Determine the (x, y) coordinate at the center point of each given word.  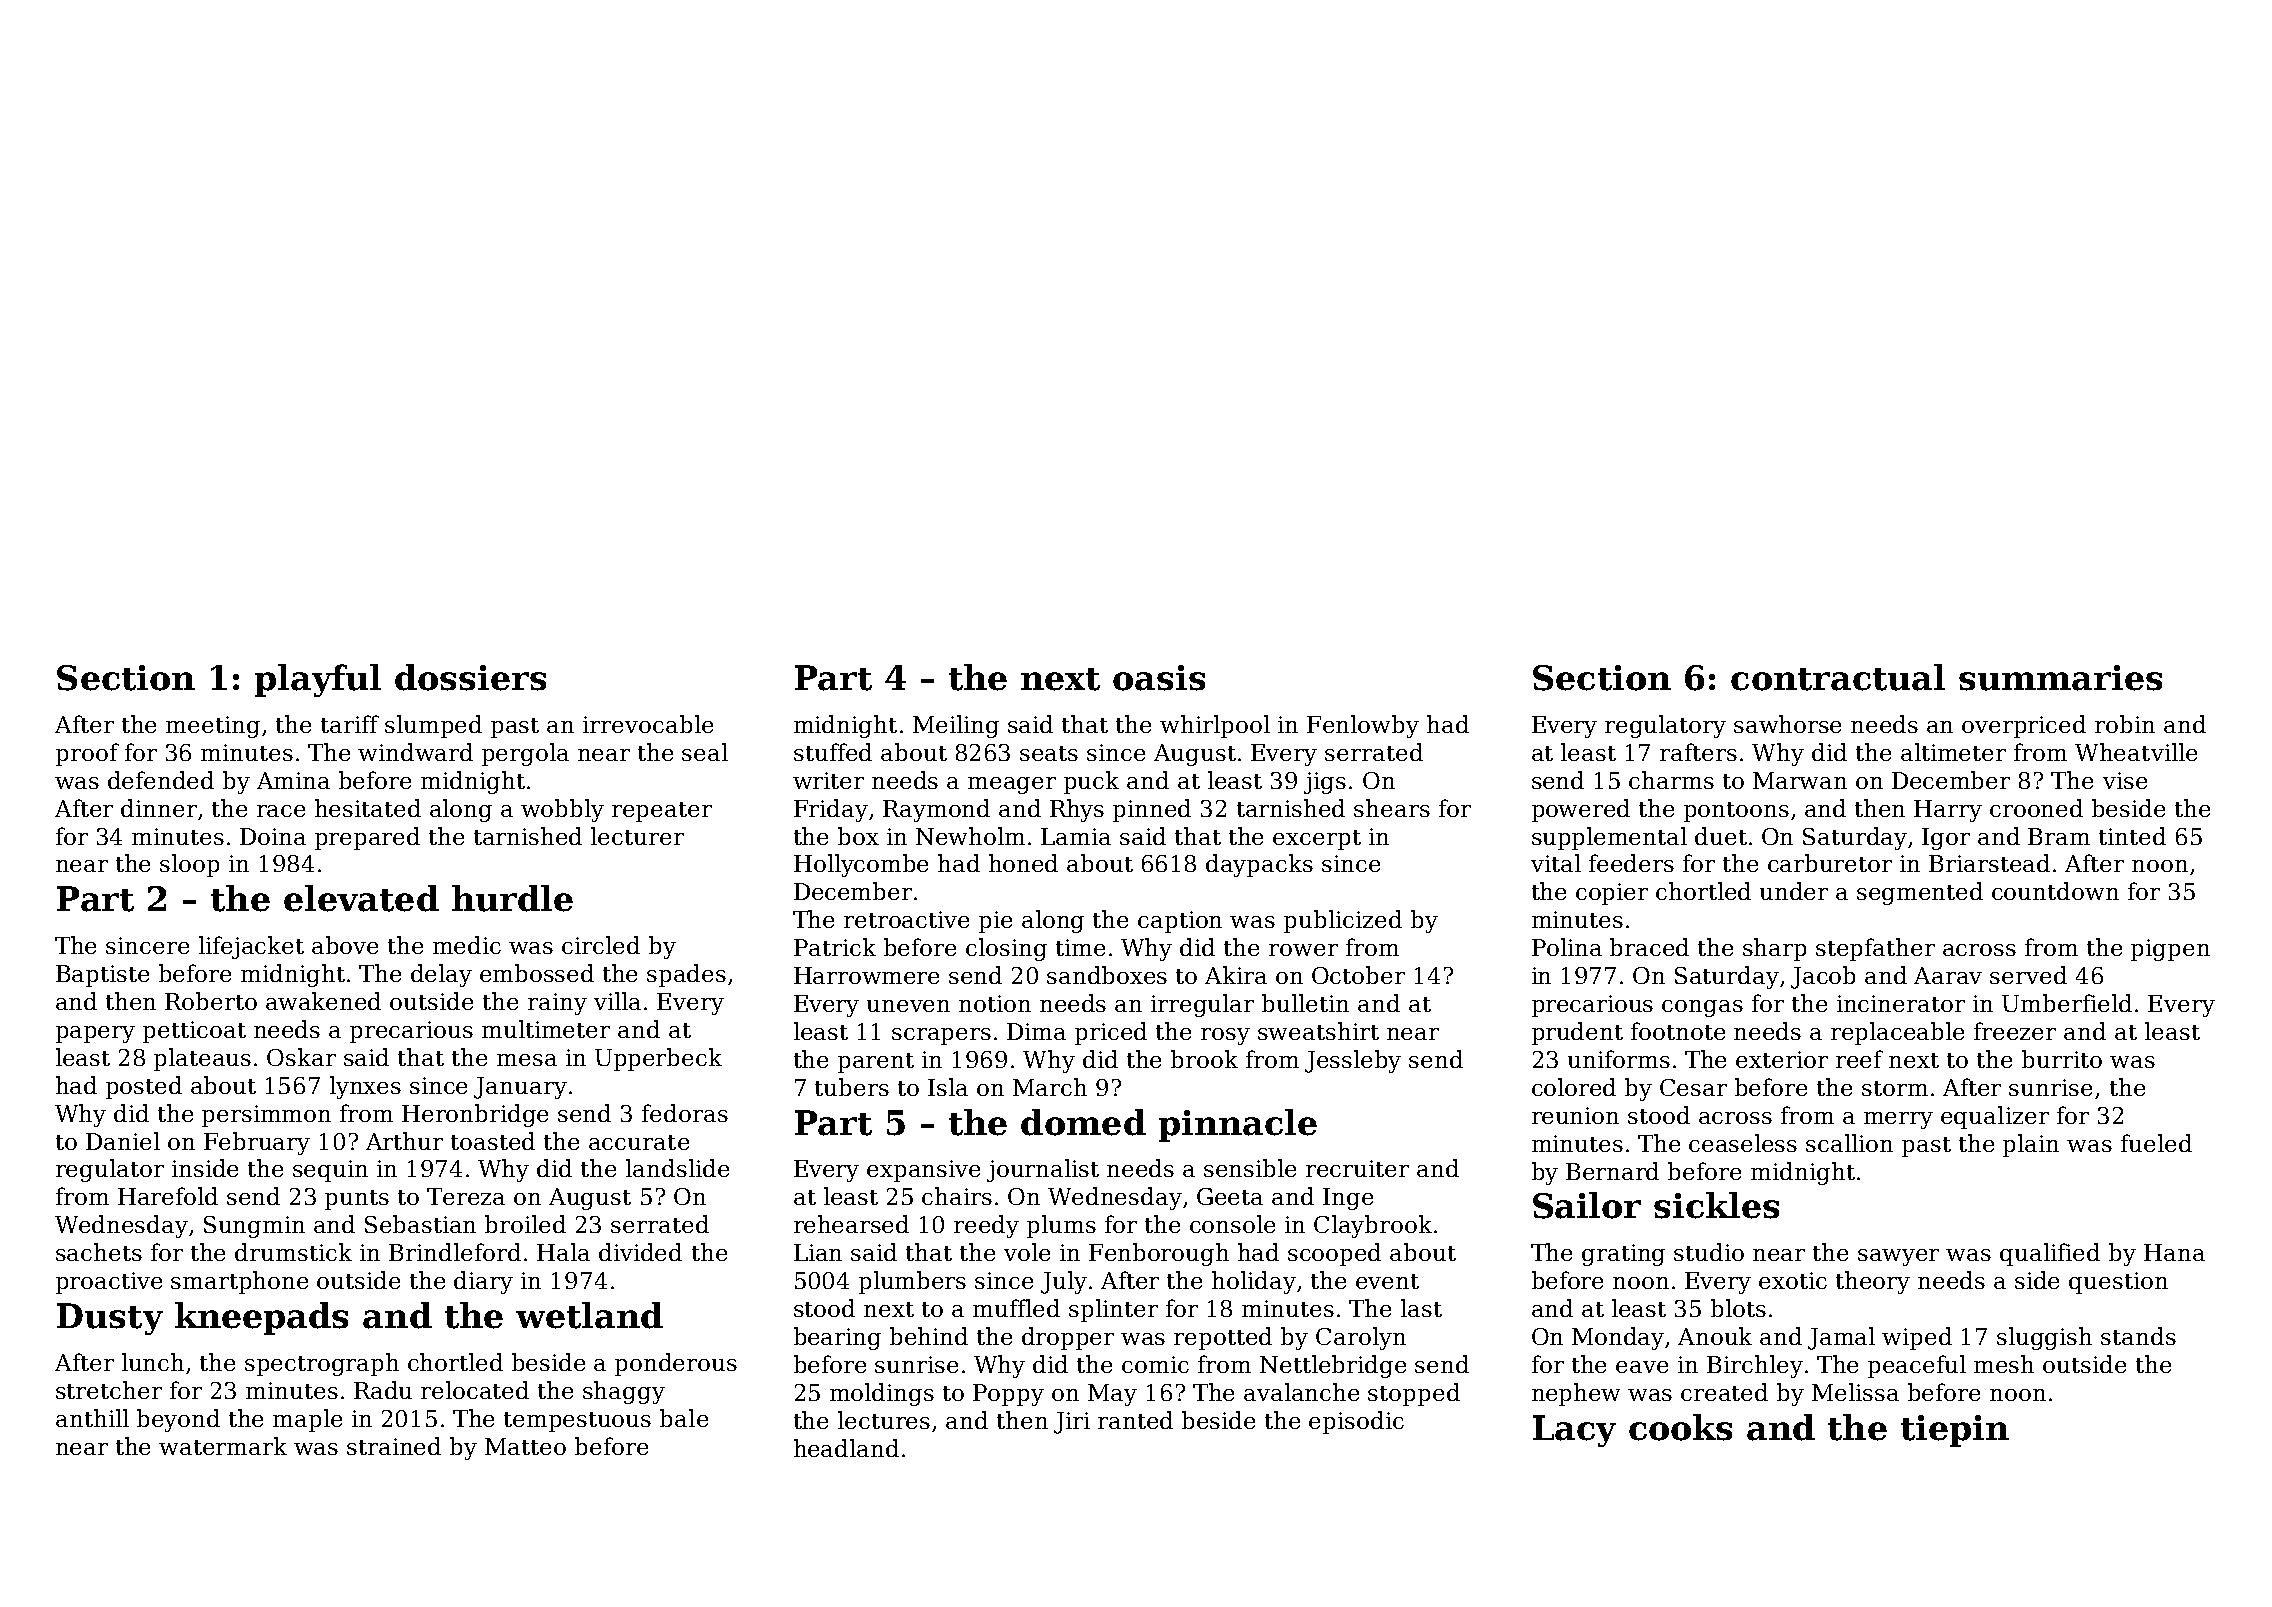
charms (1671, 780)
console (1232, 1224)
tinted (2132, 836)
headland (846, 1448)
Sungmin (254, 1227)
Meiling (956, 726)
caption (1180, 922)
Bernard (1612, 1171)
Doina (273, 836)
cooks (1680, 1427)
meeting (213, 727)
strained (394, 1446)
